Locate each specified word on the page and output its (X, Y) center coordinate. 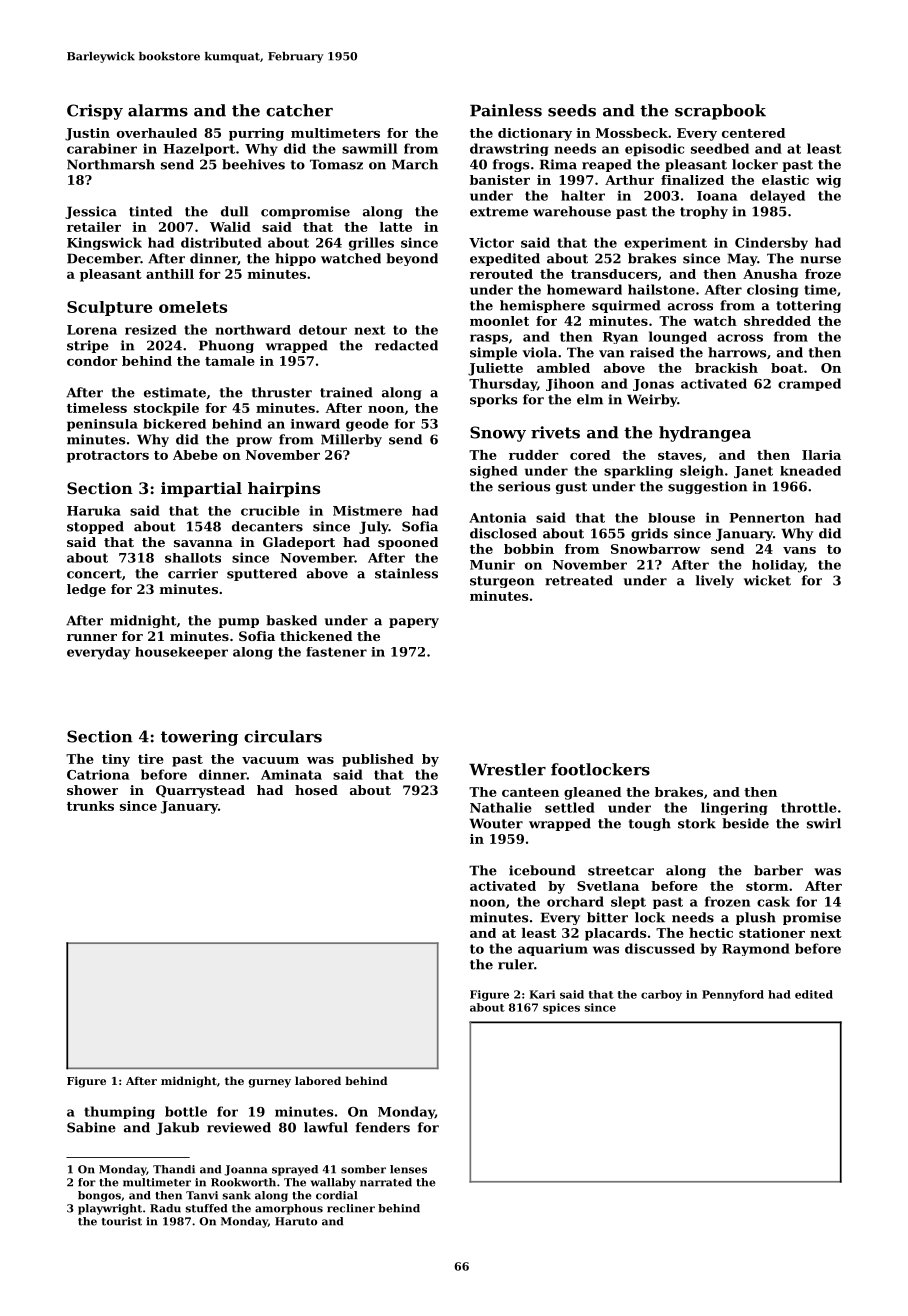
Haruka (94, 511)
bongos (99, 1196)
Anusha (770, 274)
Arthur (629, 180)
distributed (221, 242)
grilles (371, 244)
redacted (406, 345)
